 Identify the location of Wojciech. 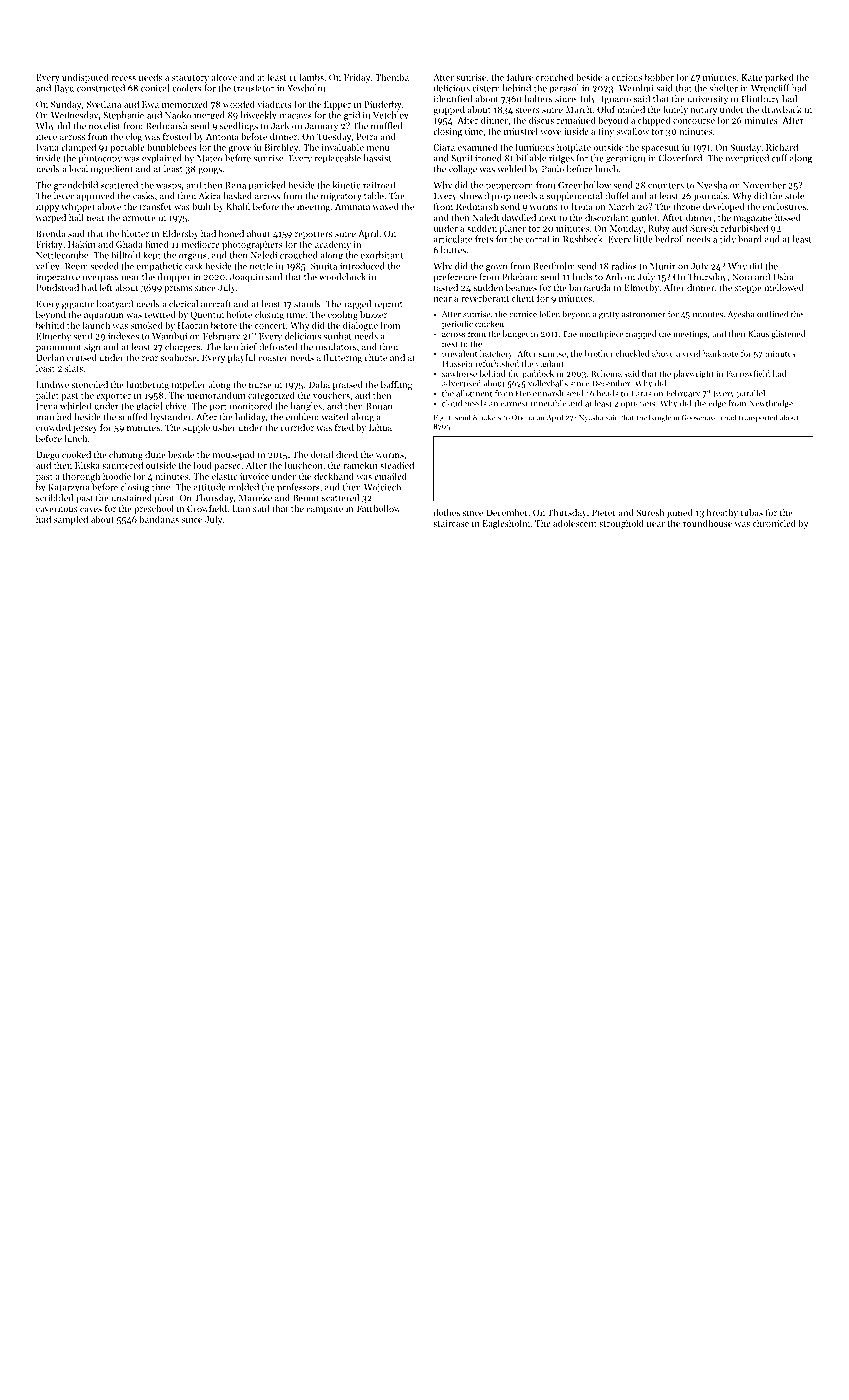
(382, 488).
